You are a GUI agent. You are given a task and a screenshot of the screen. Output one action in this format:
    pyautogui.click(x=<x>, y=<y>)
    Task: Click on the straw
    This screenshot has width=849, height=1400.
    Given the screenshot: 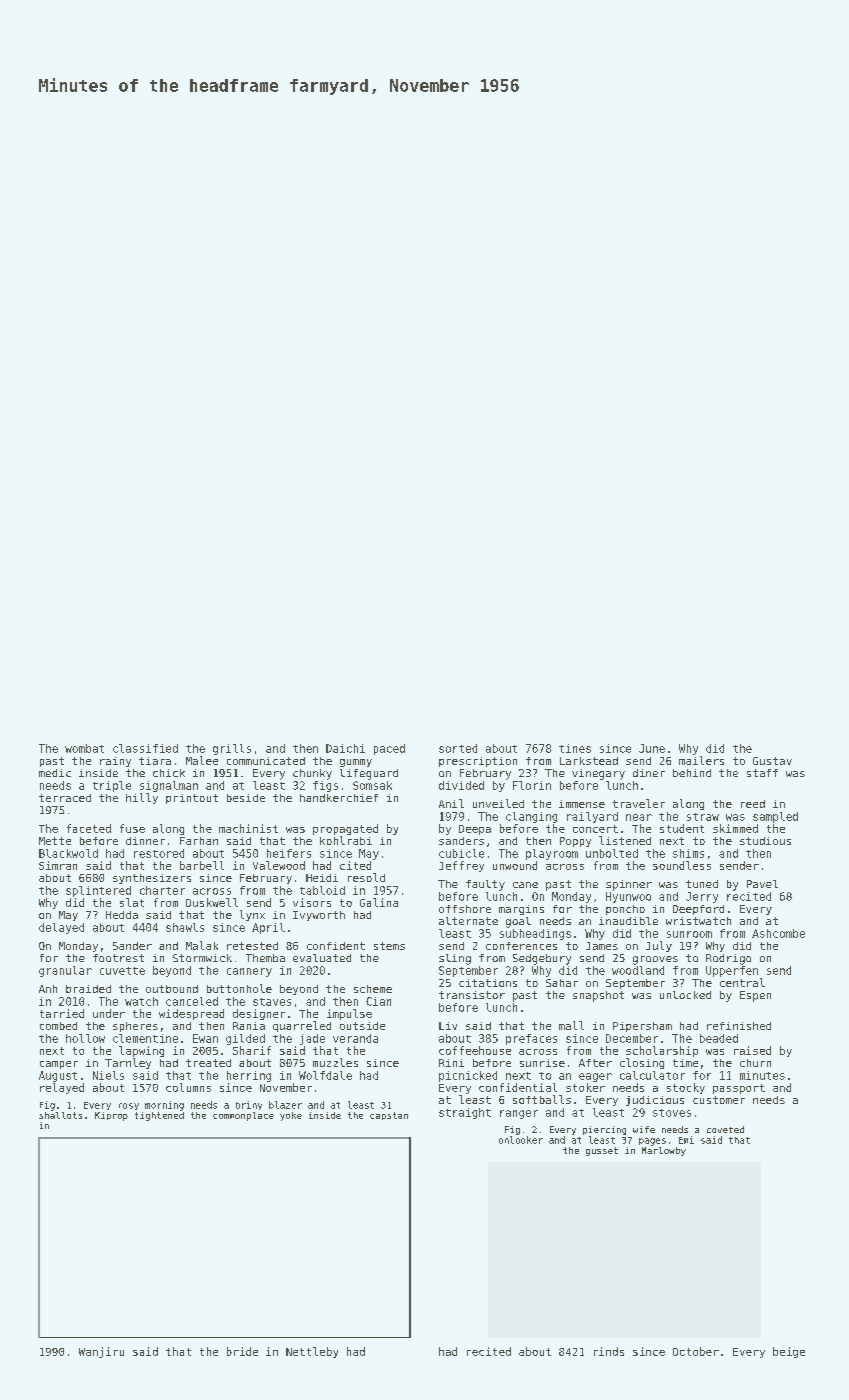 What is the action you would take?
    pyautogui.click(x=703, y=817)
